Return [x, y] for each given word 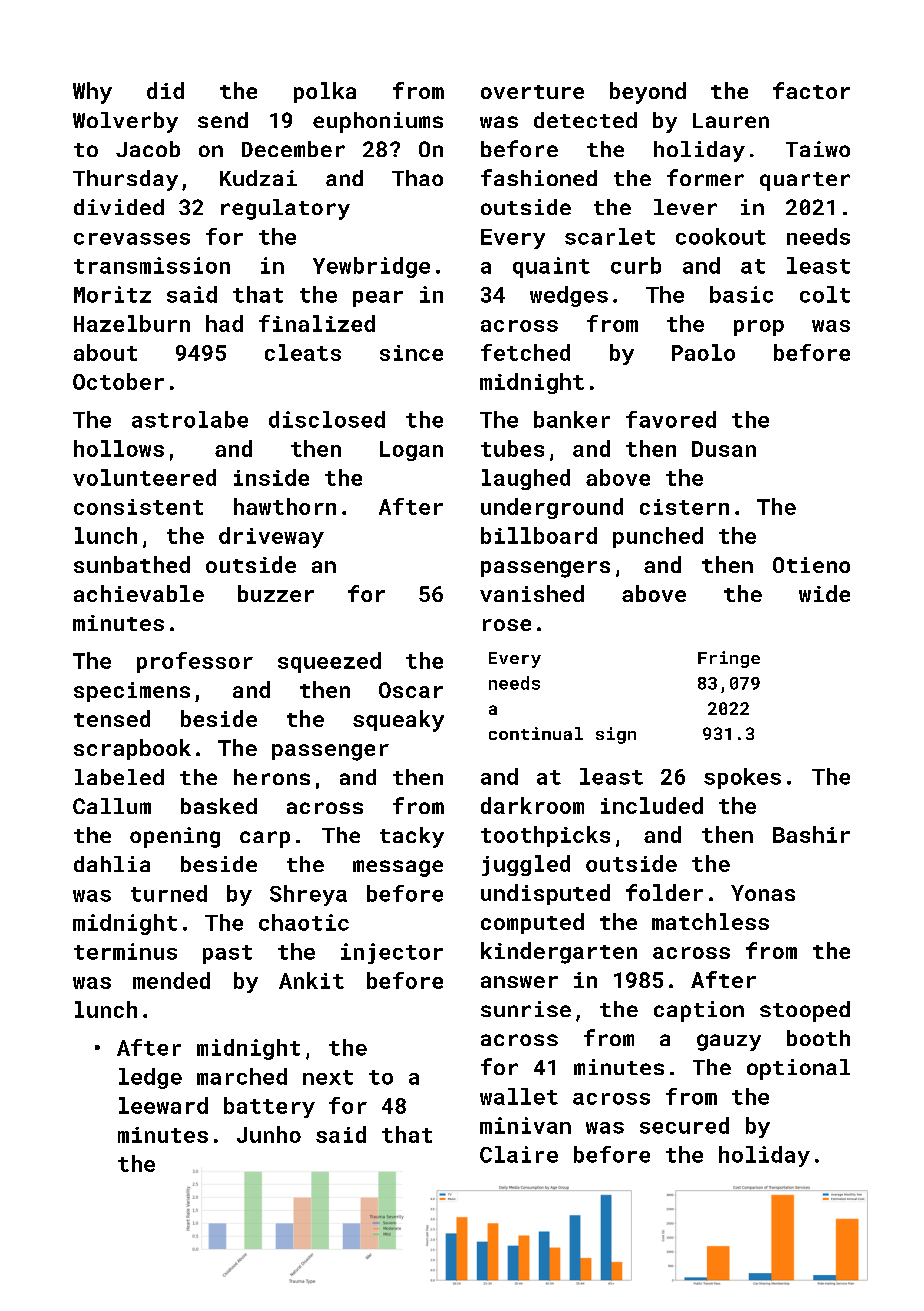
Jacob [148, 149]
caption [699, 1011]
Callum [112, 806]
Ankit [311, 980]
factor [811, 90]
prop [759, 328]
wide [824, 593]
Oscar [411, 690]
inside [271, 477]
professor [195, 662]
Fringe [729, 659]
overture [532, 92]
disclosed [327, 419]
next [328, 1077]
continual [536, 733]
